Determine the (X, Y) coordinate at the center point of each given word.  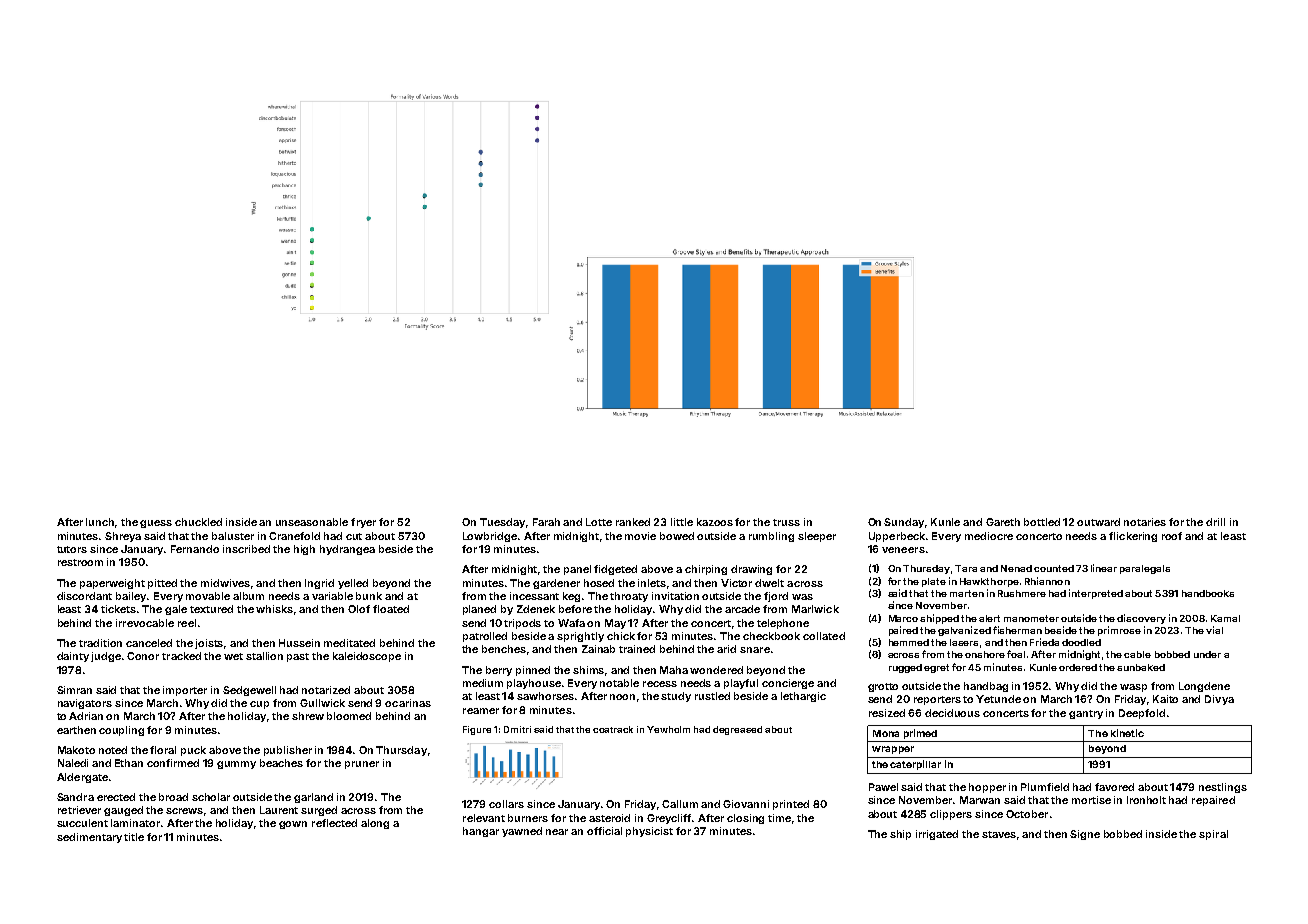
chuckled (198, 522)
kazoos (715, 522)
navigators (85, 704)
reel (187, 623)
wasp (1133, 688)
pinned (533, 671)
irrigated (937, 835)
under (1207, 654)
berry (499, 671)
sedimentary (89, 838)
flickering (1133, 537)
